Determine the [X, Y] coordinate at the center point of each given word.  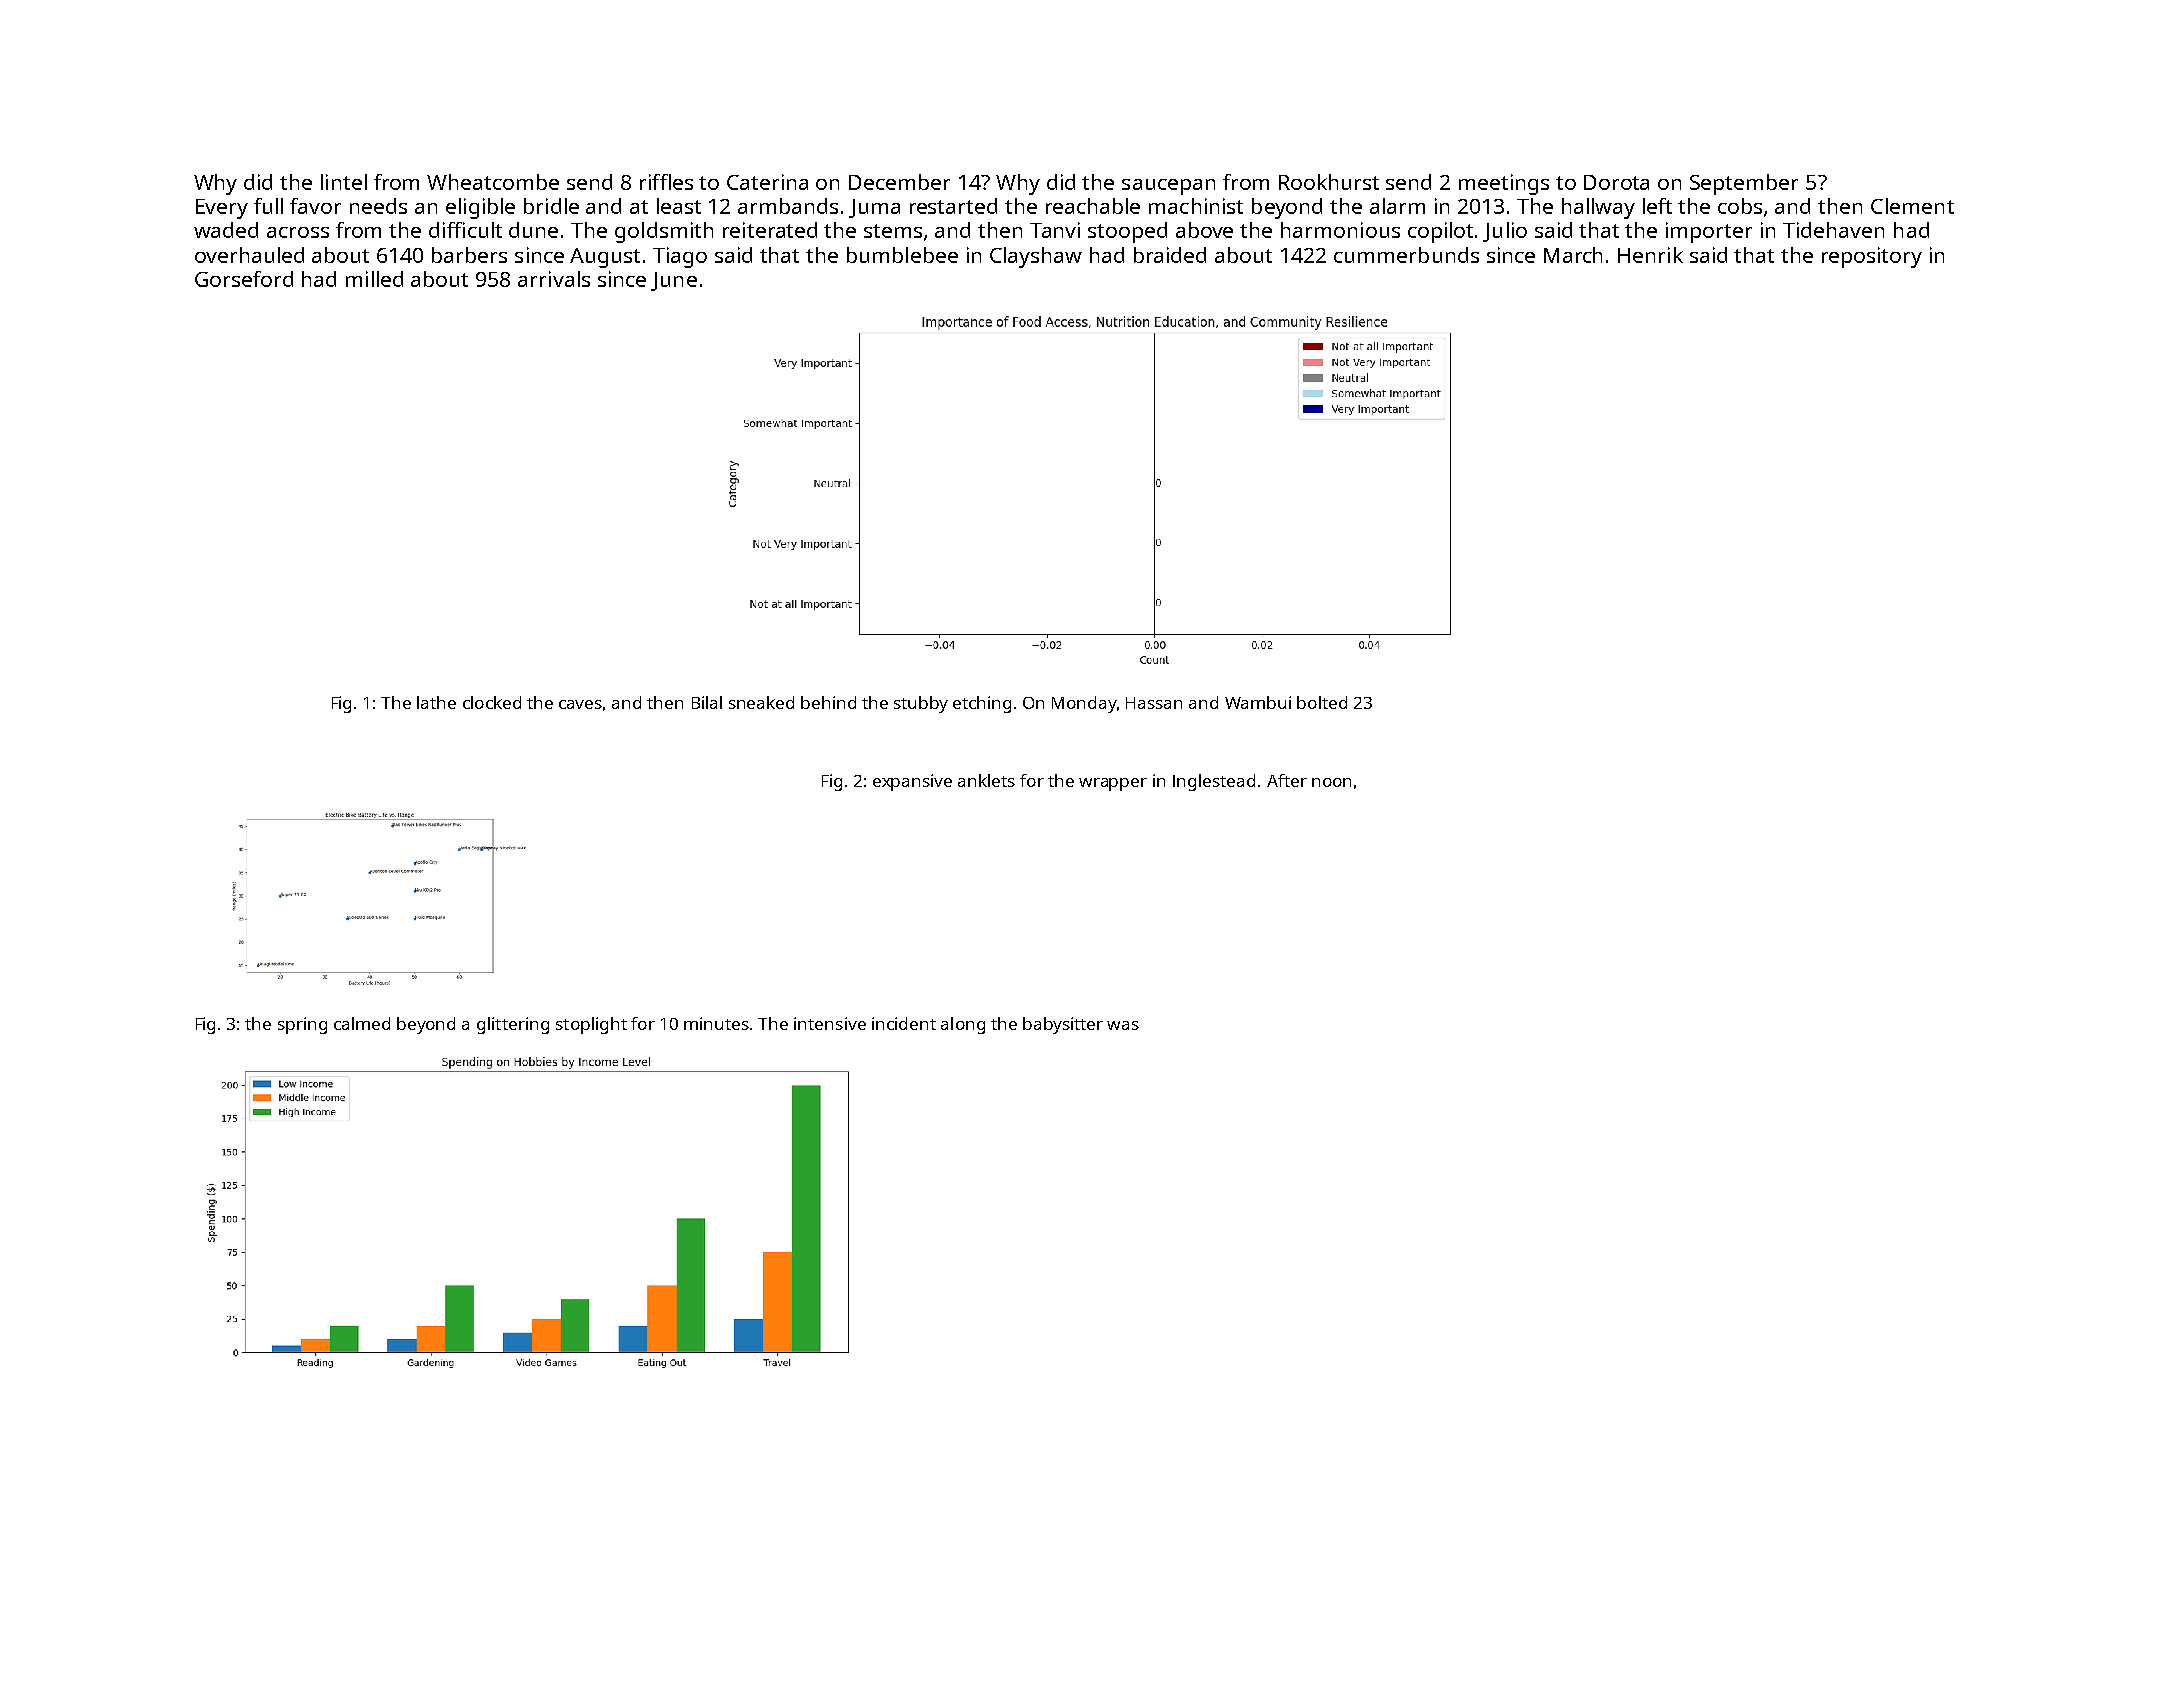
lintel [344, 182]
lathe [436, 702]
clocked [492, 702]
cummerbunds [1406, 255]
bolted [1322, 702]
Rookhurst [1329, 182]
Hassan [1154, 703]
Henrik [1650, 255]
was [1123, 1025]
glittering [513, 1025]
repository [1872, 257]
